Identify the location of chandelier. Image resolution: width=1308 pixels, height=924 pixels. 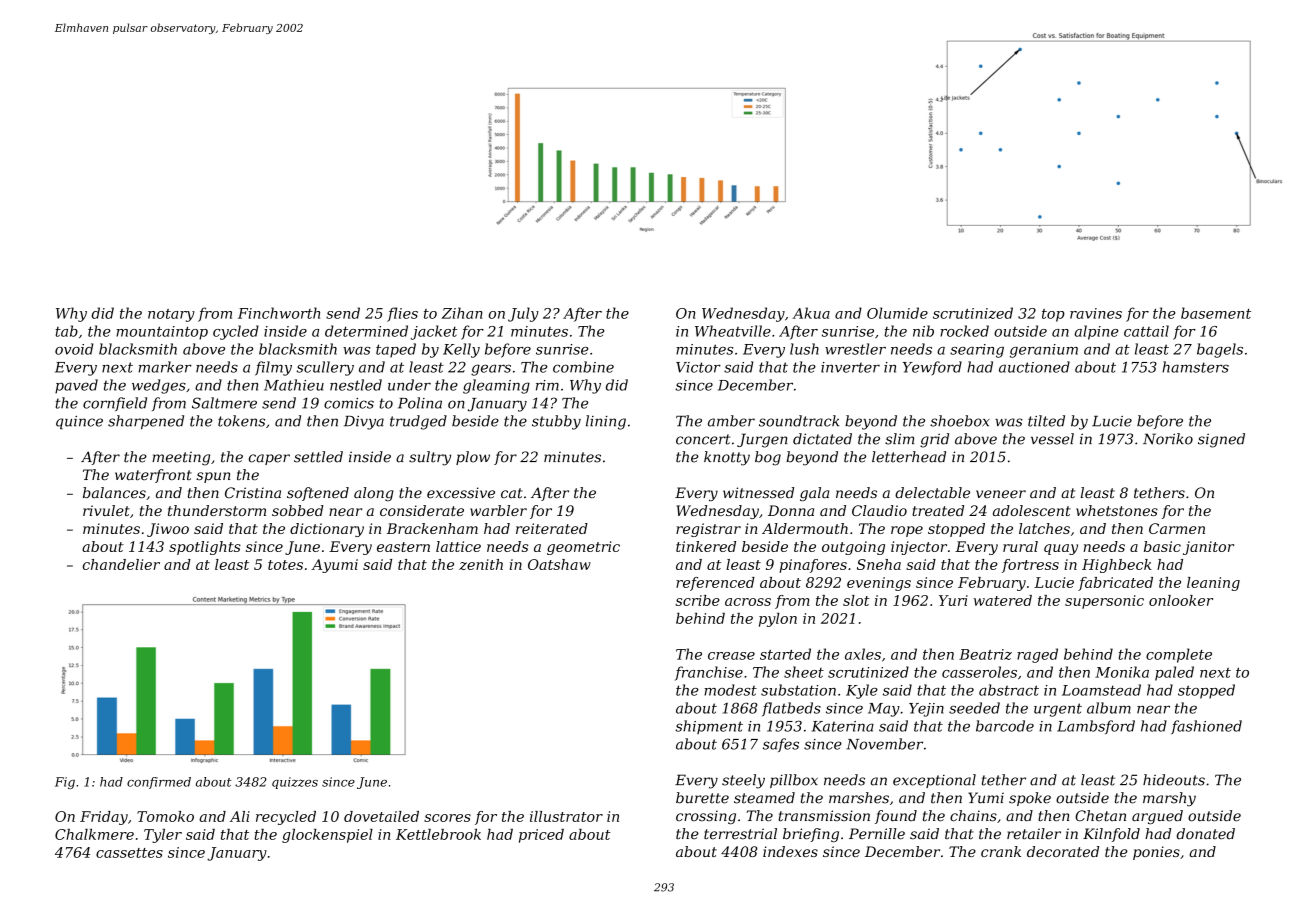
(121, 564).
